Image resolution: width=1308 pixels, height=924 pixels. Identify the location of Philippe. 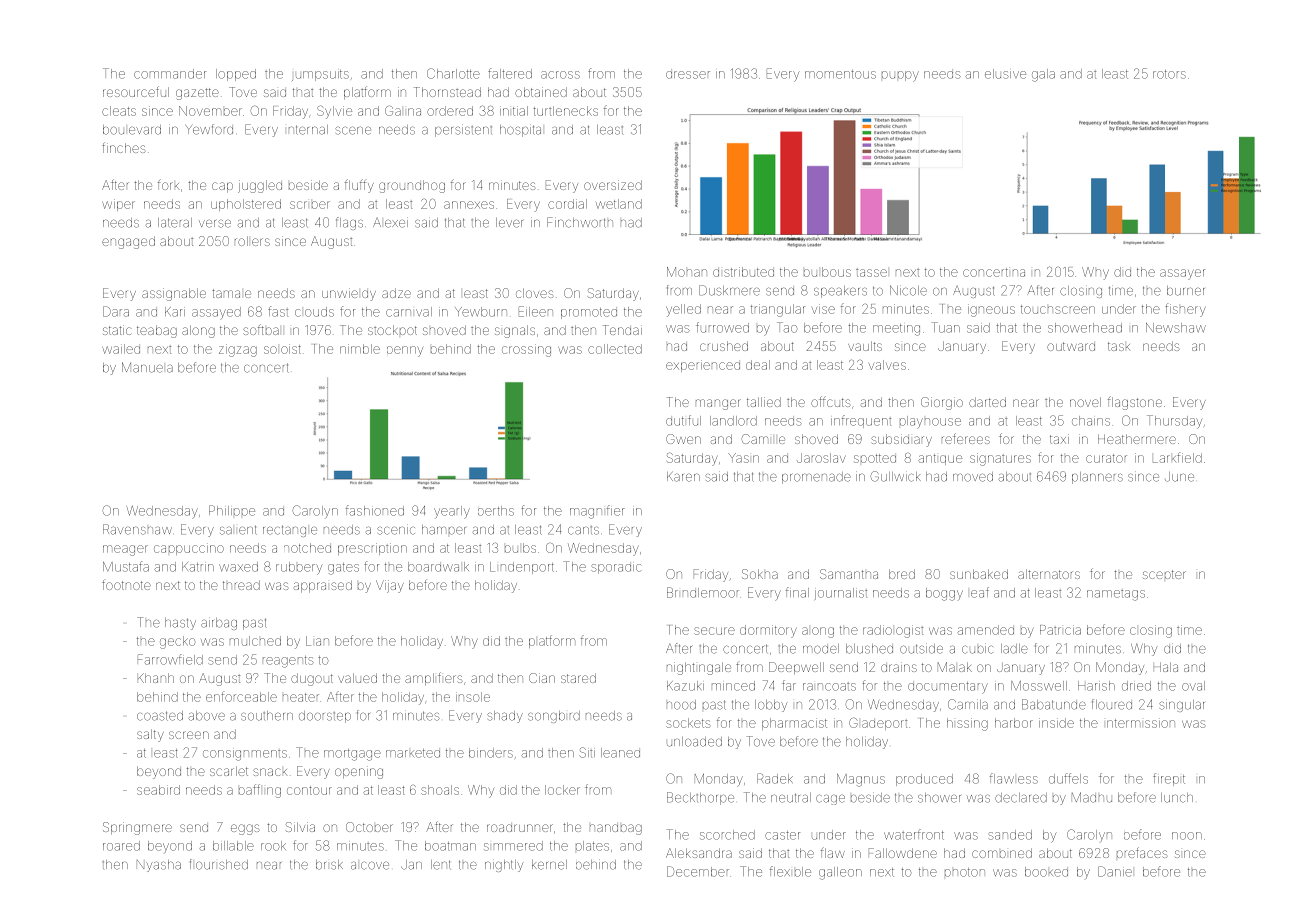
(232, 510).
